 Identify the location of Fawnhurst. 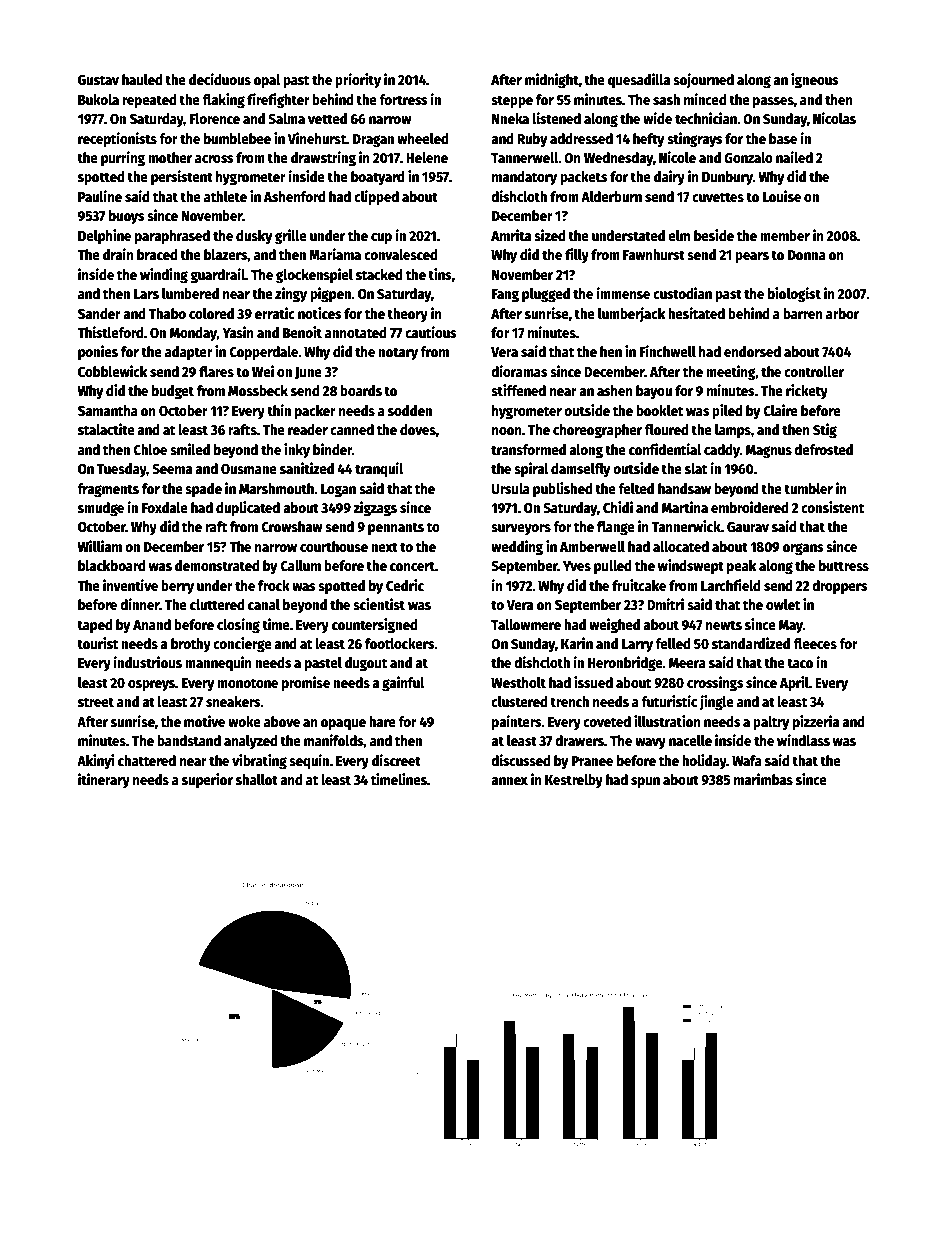
(654, 254).
